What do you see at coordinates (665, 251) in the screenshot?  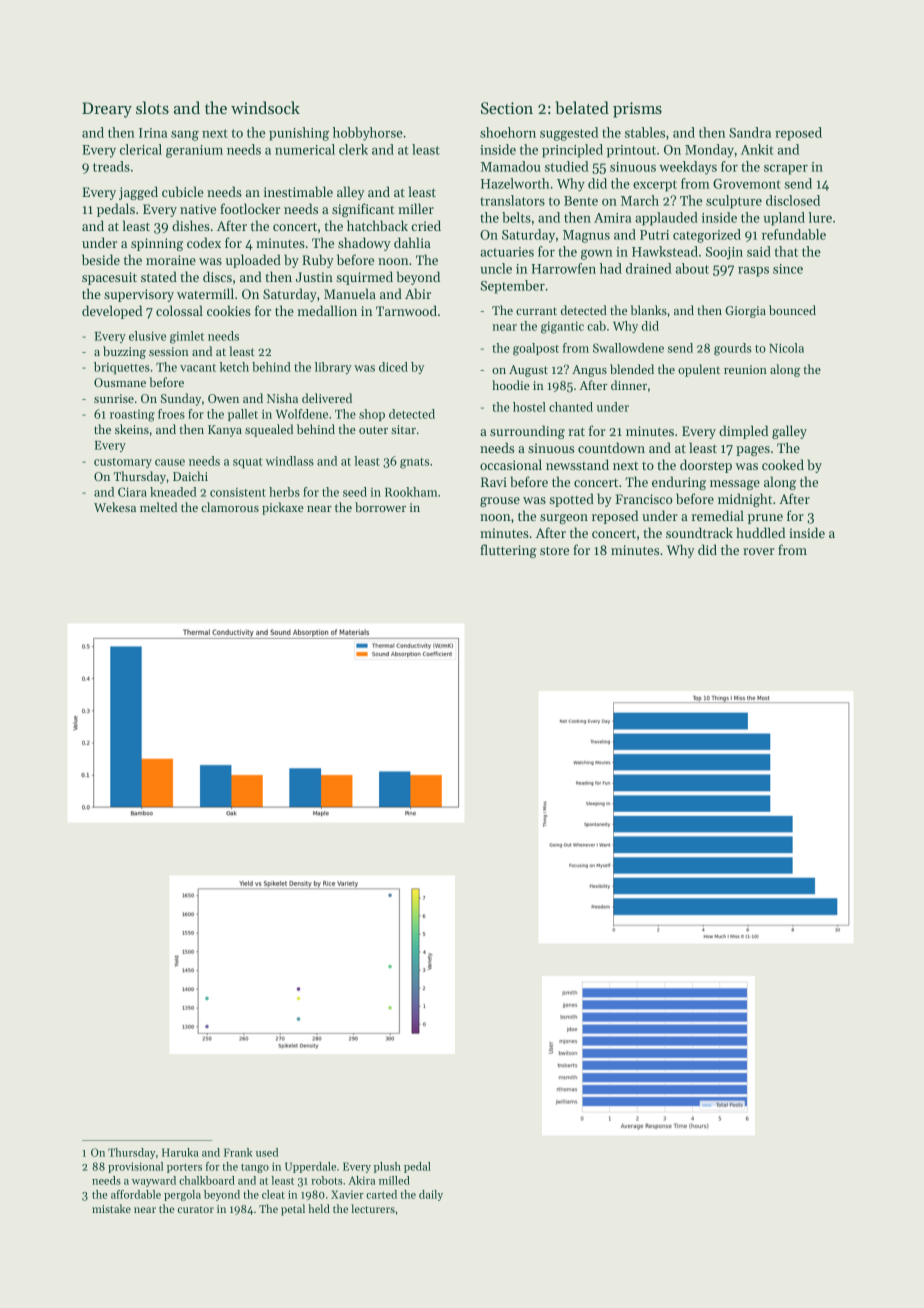 I see `Hawkstead` at bounding box center [665, 251].
